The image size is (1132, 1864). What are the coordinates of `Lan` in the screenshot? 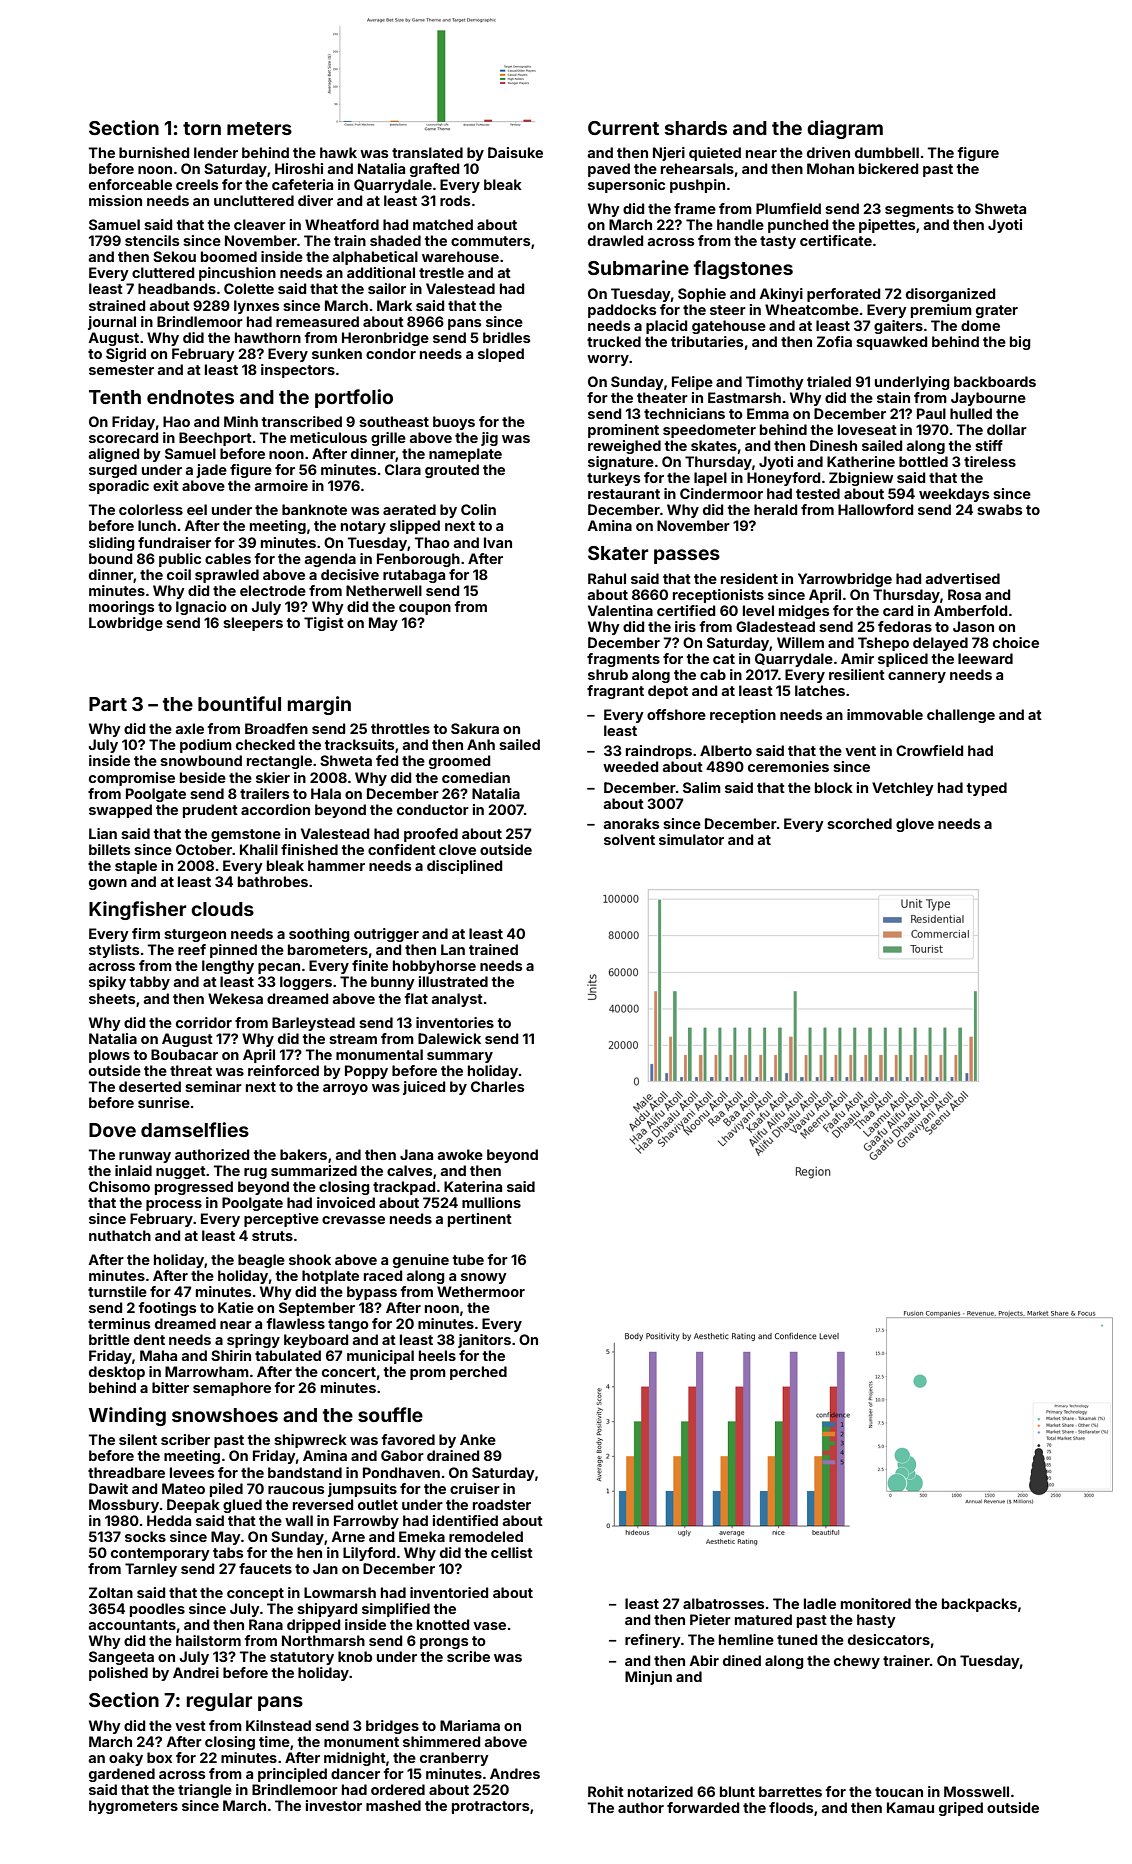 It's located at (453, 949).
